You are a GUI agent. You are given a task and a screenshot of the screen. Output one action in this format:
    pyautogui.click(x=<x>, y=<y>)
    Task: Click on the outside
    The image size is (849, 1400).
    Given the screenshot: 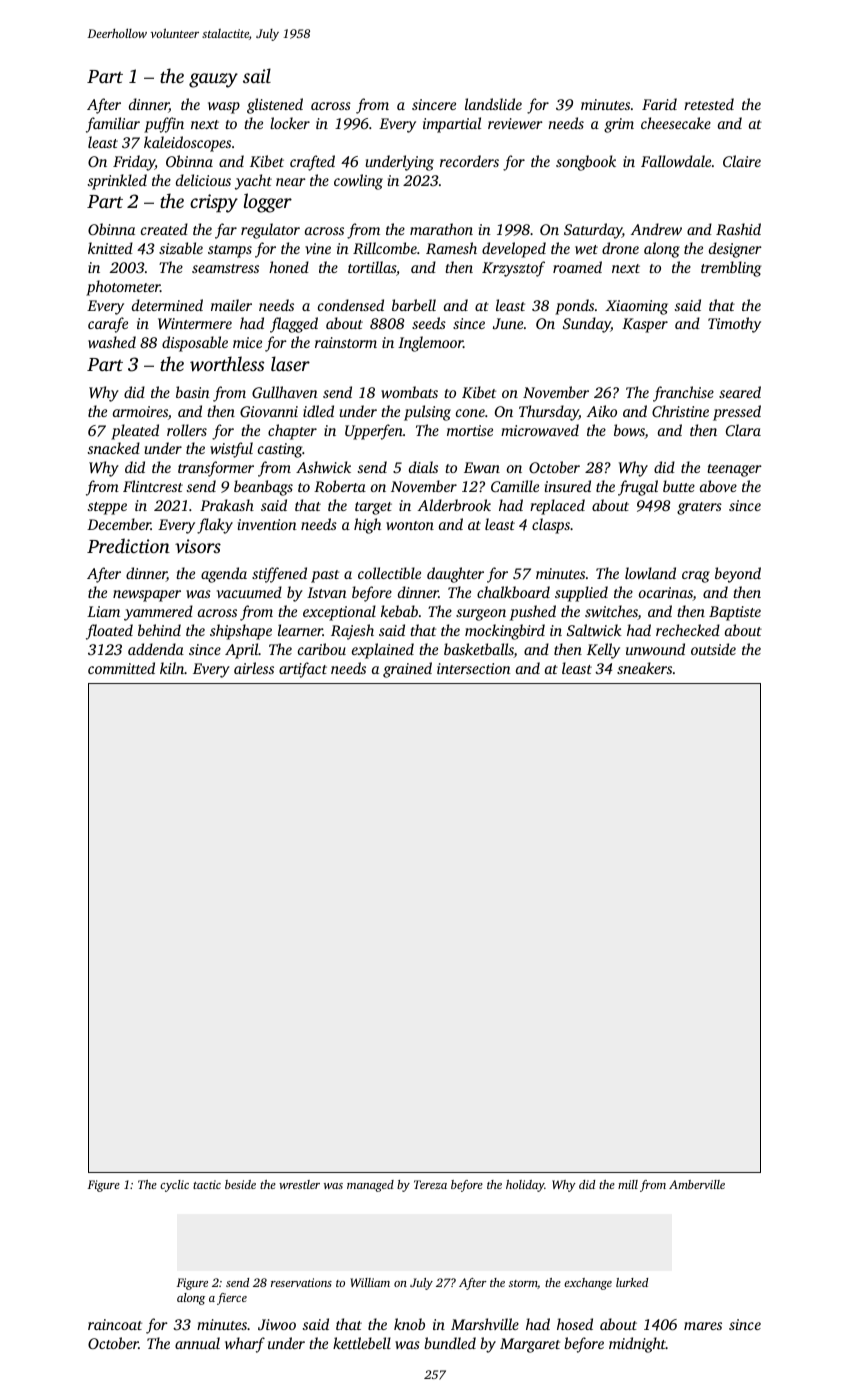 What is the action you would take?
    pyautogui.click(x=713, y=649)
